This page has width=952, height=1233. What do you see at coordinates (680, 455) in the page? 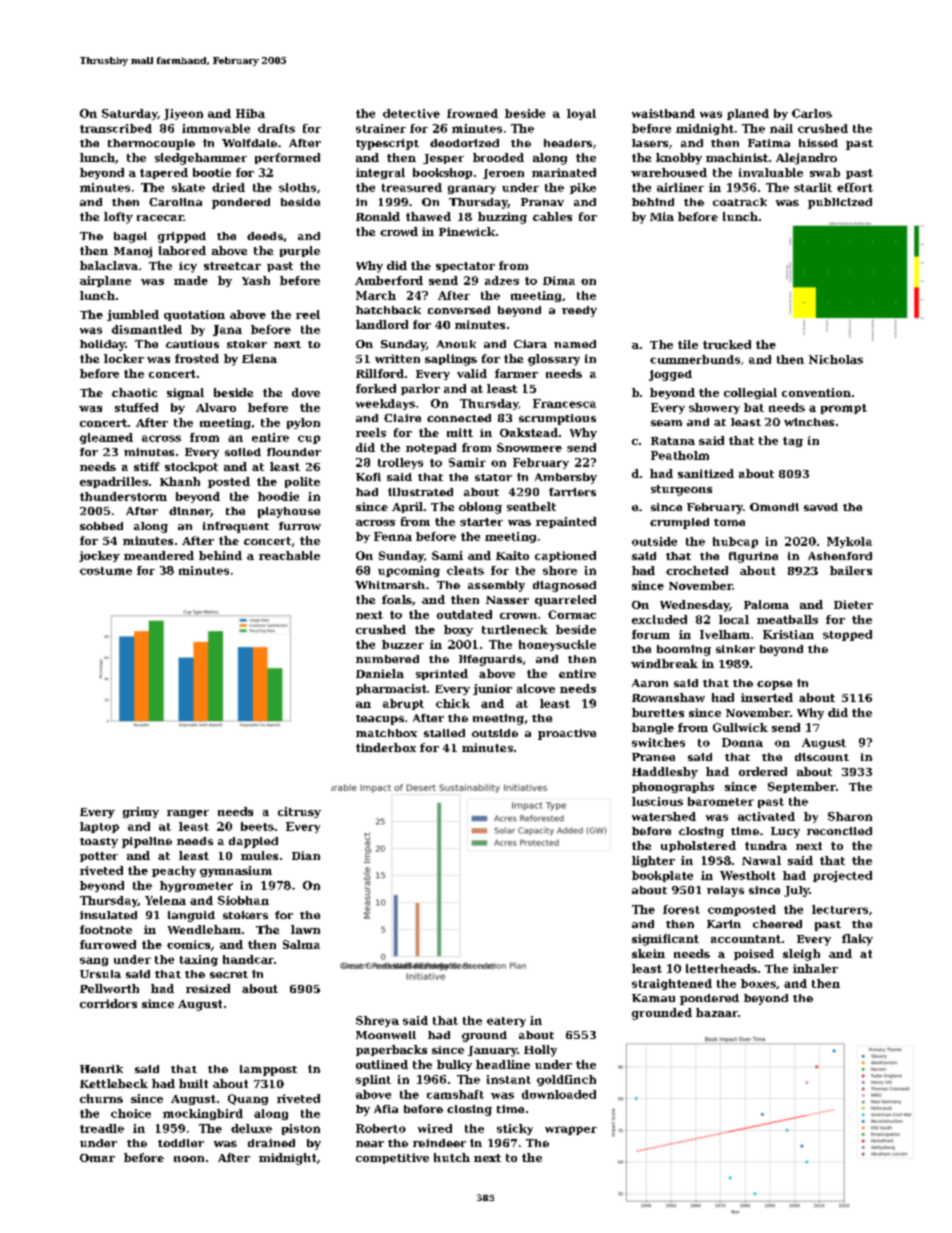
I see `Peatholm` at bounding box center [680, 455].
